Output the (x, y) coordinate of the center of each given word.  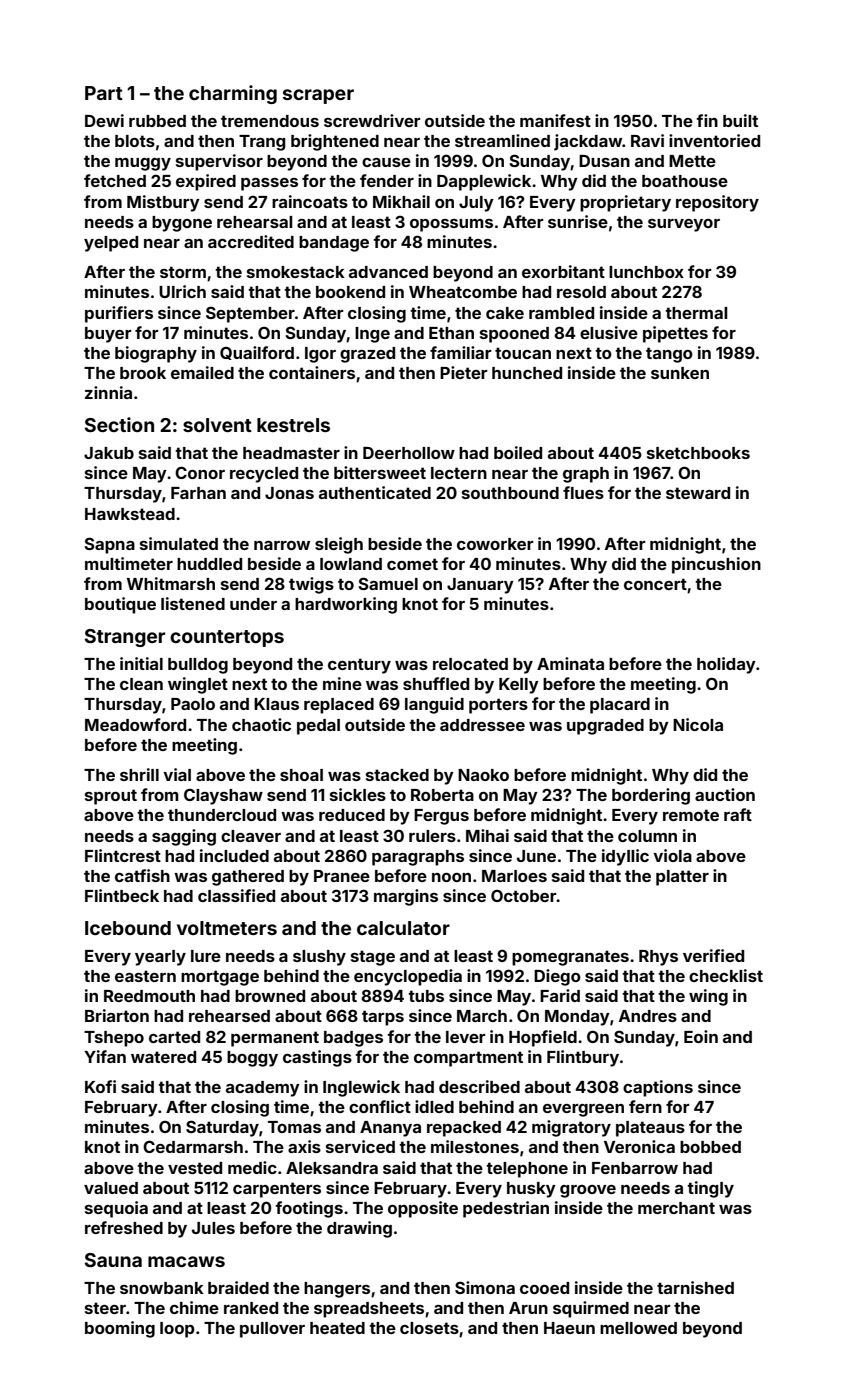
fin (707, 120)
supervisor (219, 162)
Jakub (109, 453)
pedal (318, 727)
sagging (184, 837)
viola (672, 855)
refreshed (124, 1227)
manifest (555, 120)
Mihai (487, 835)
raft (738, 814)
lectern (459, 473)
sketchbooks (698, 453)
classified (236, 895)
